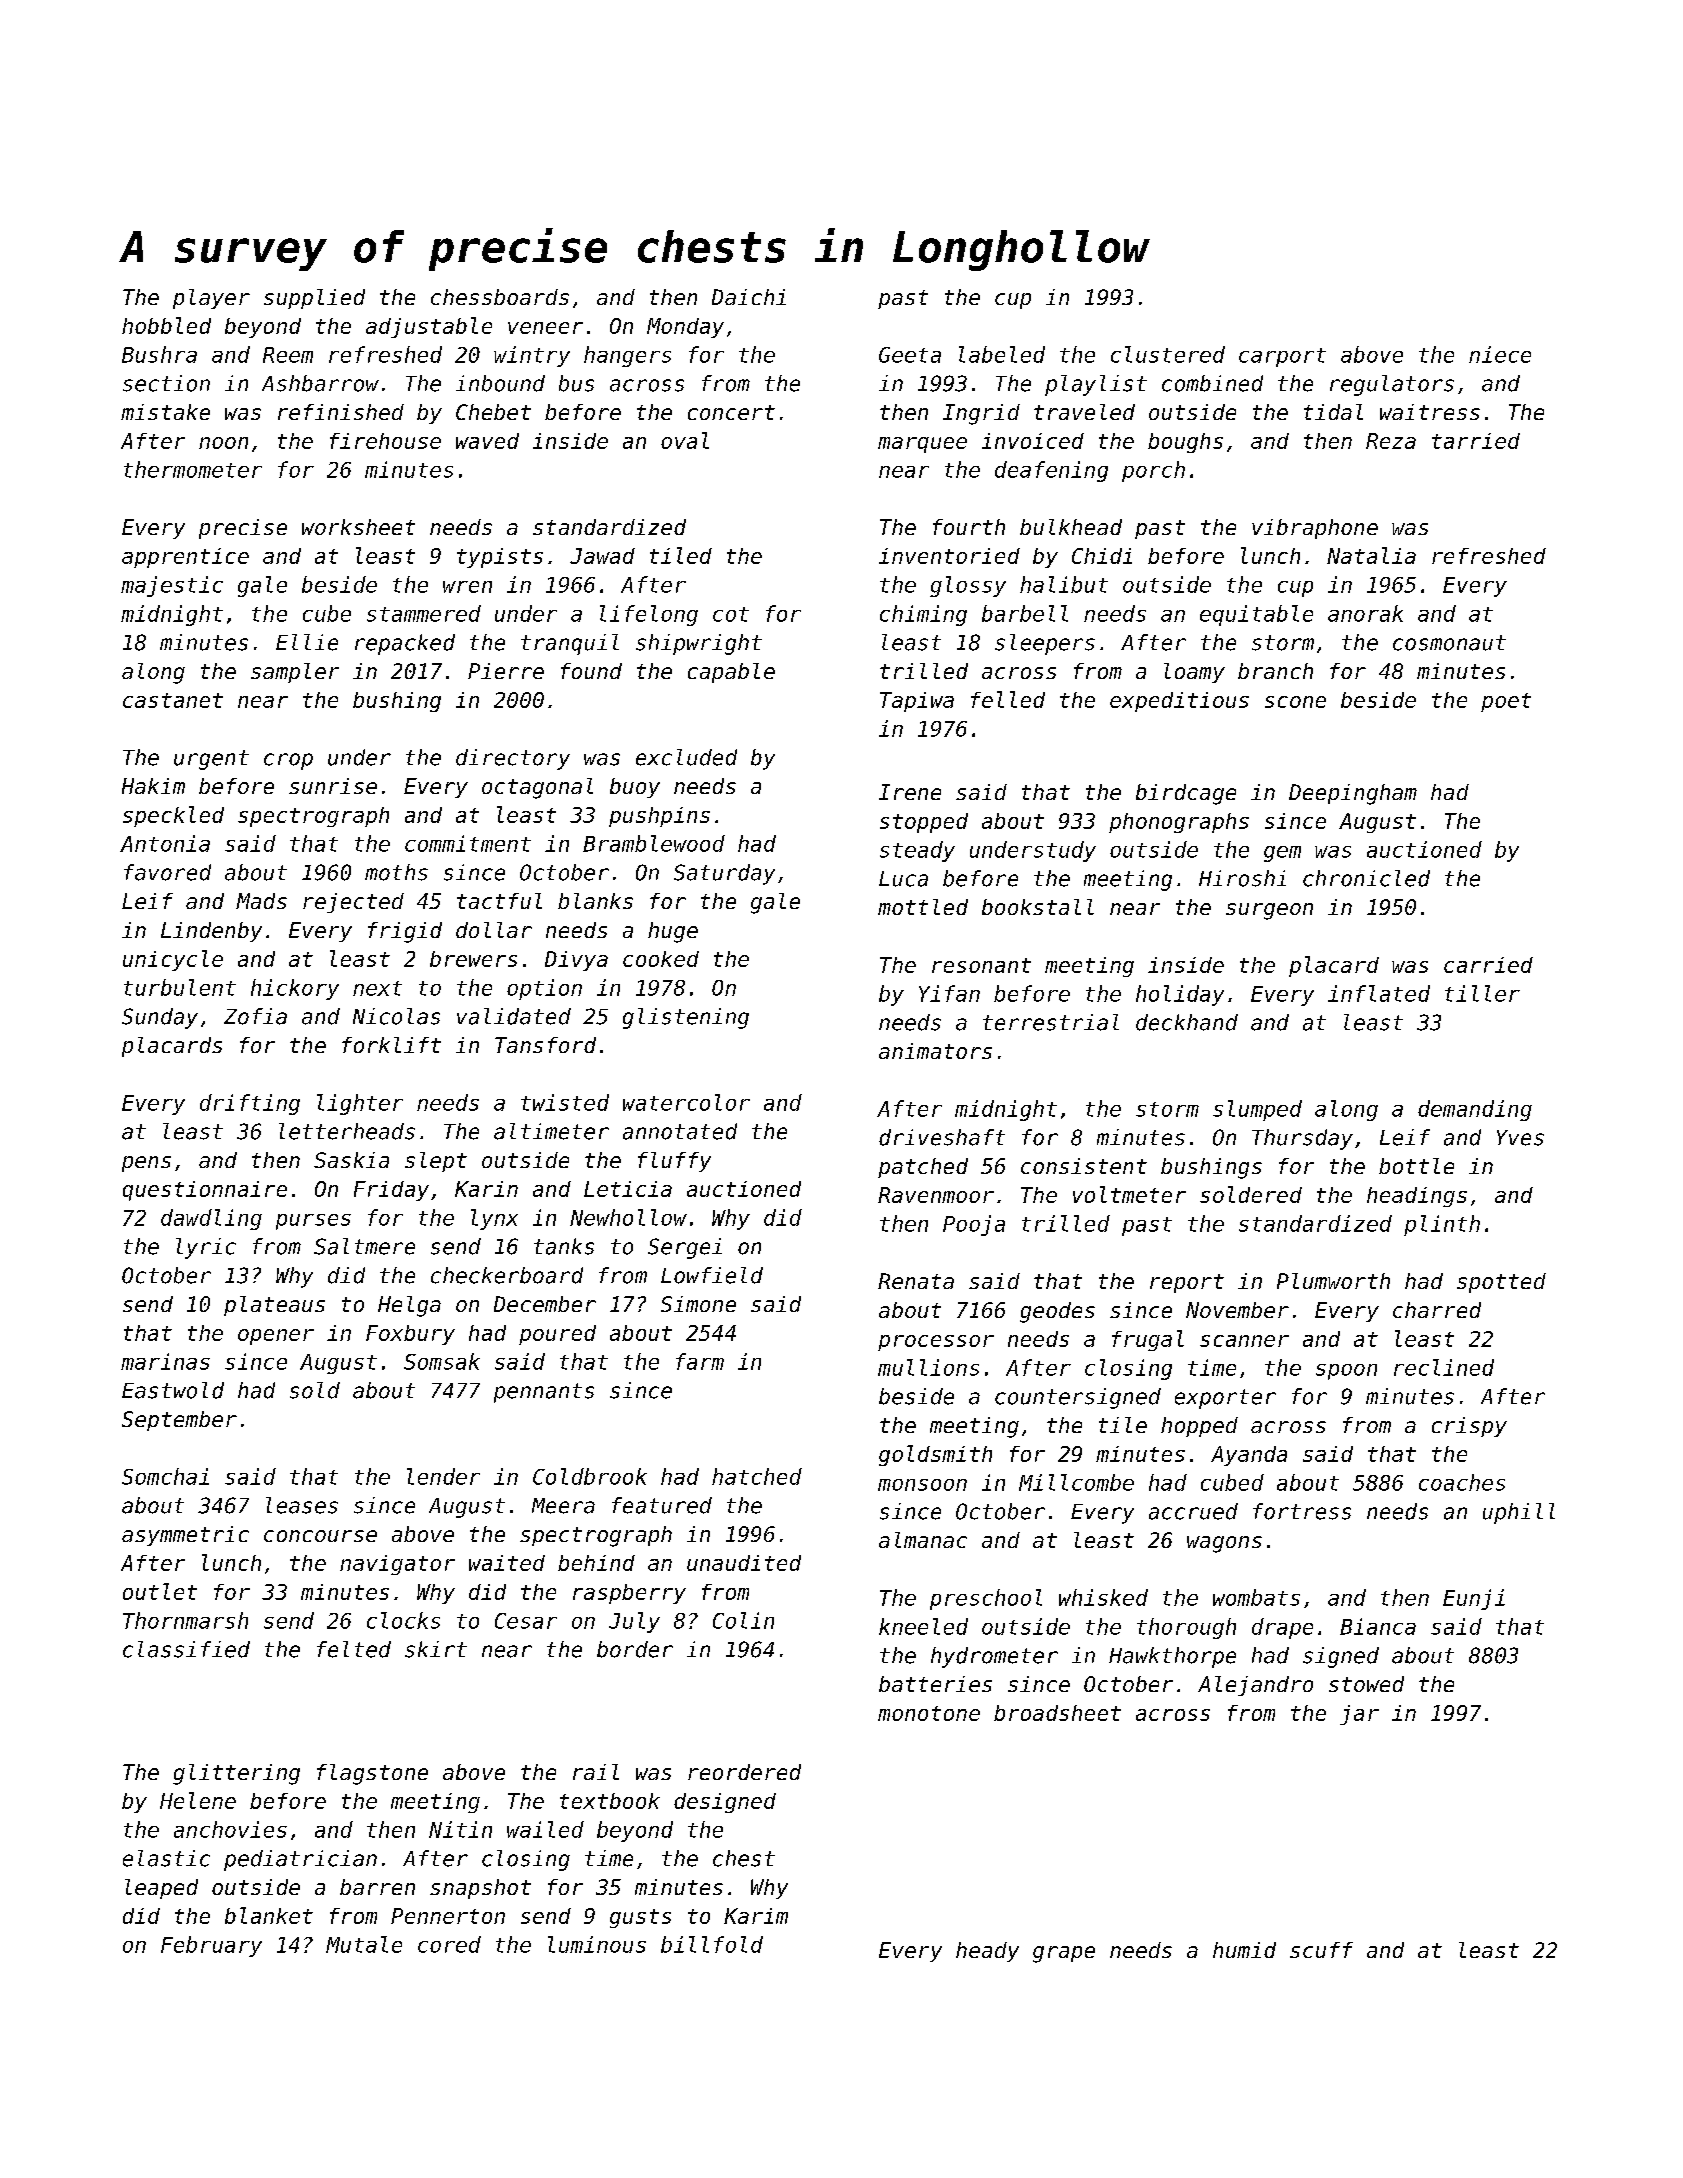 This image has height=2178, width=1683. Describe the element at coordinates (364, 1944) in the image. I see `Mutale` at that location.
